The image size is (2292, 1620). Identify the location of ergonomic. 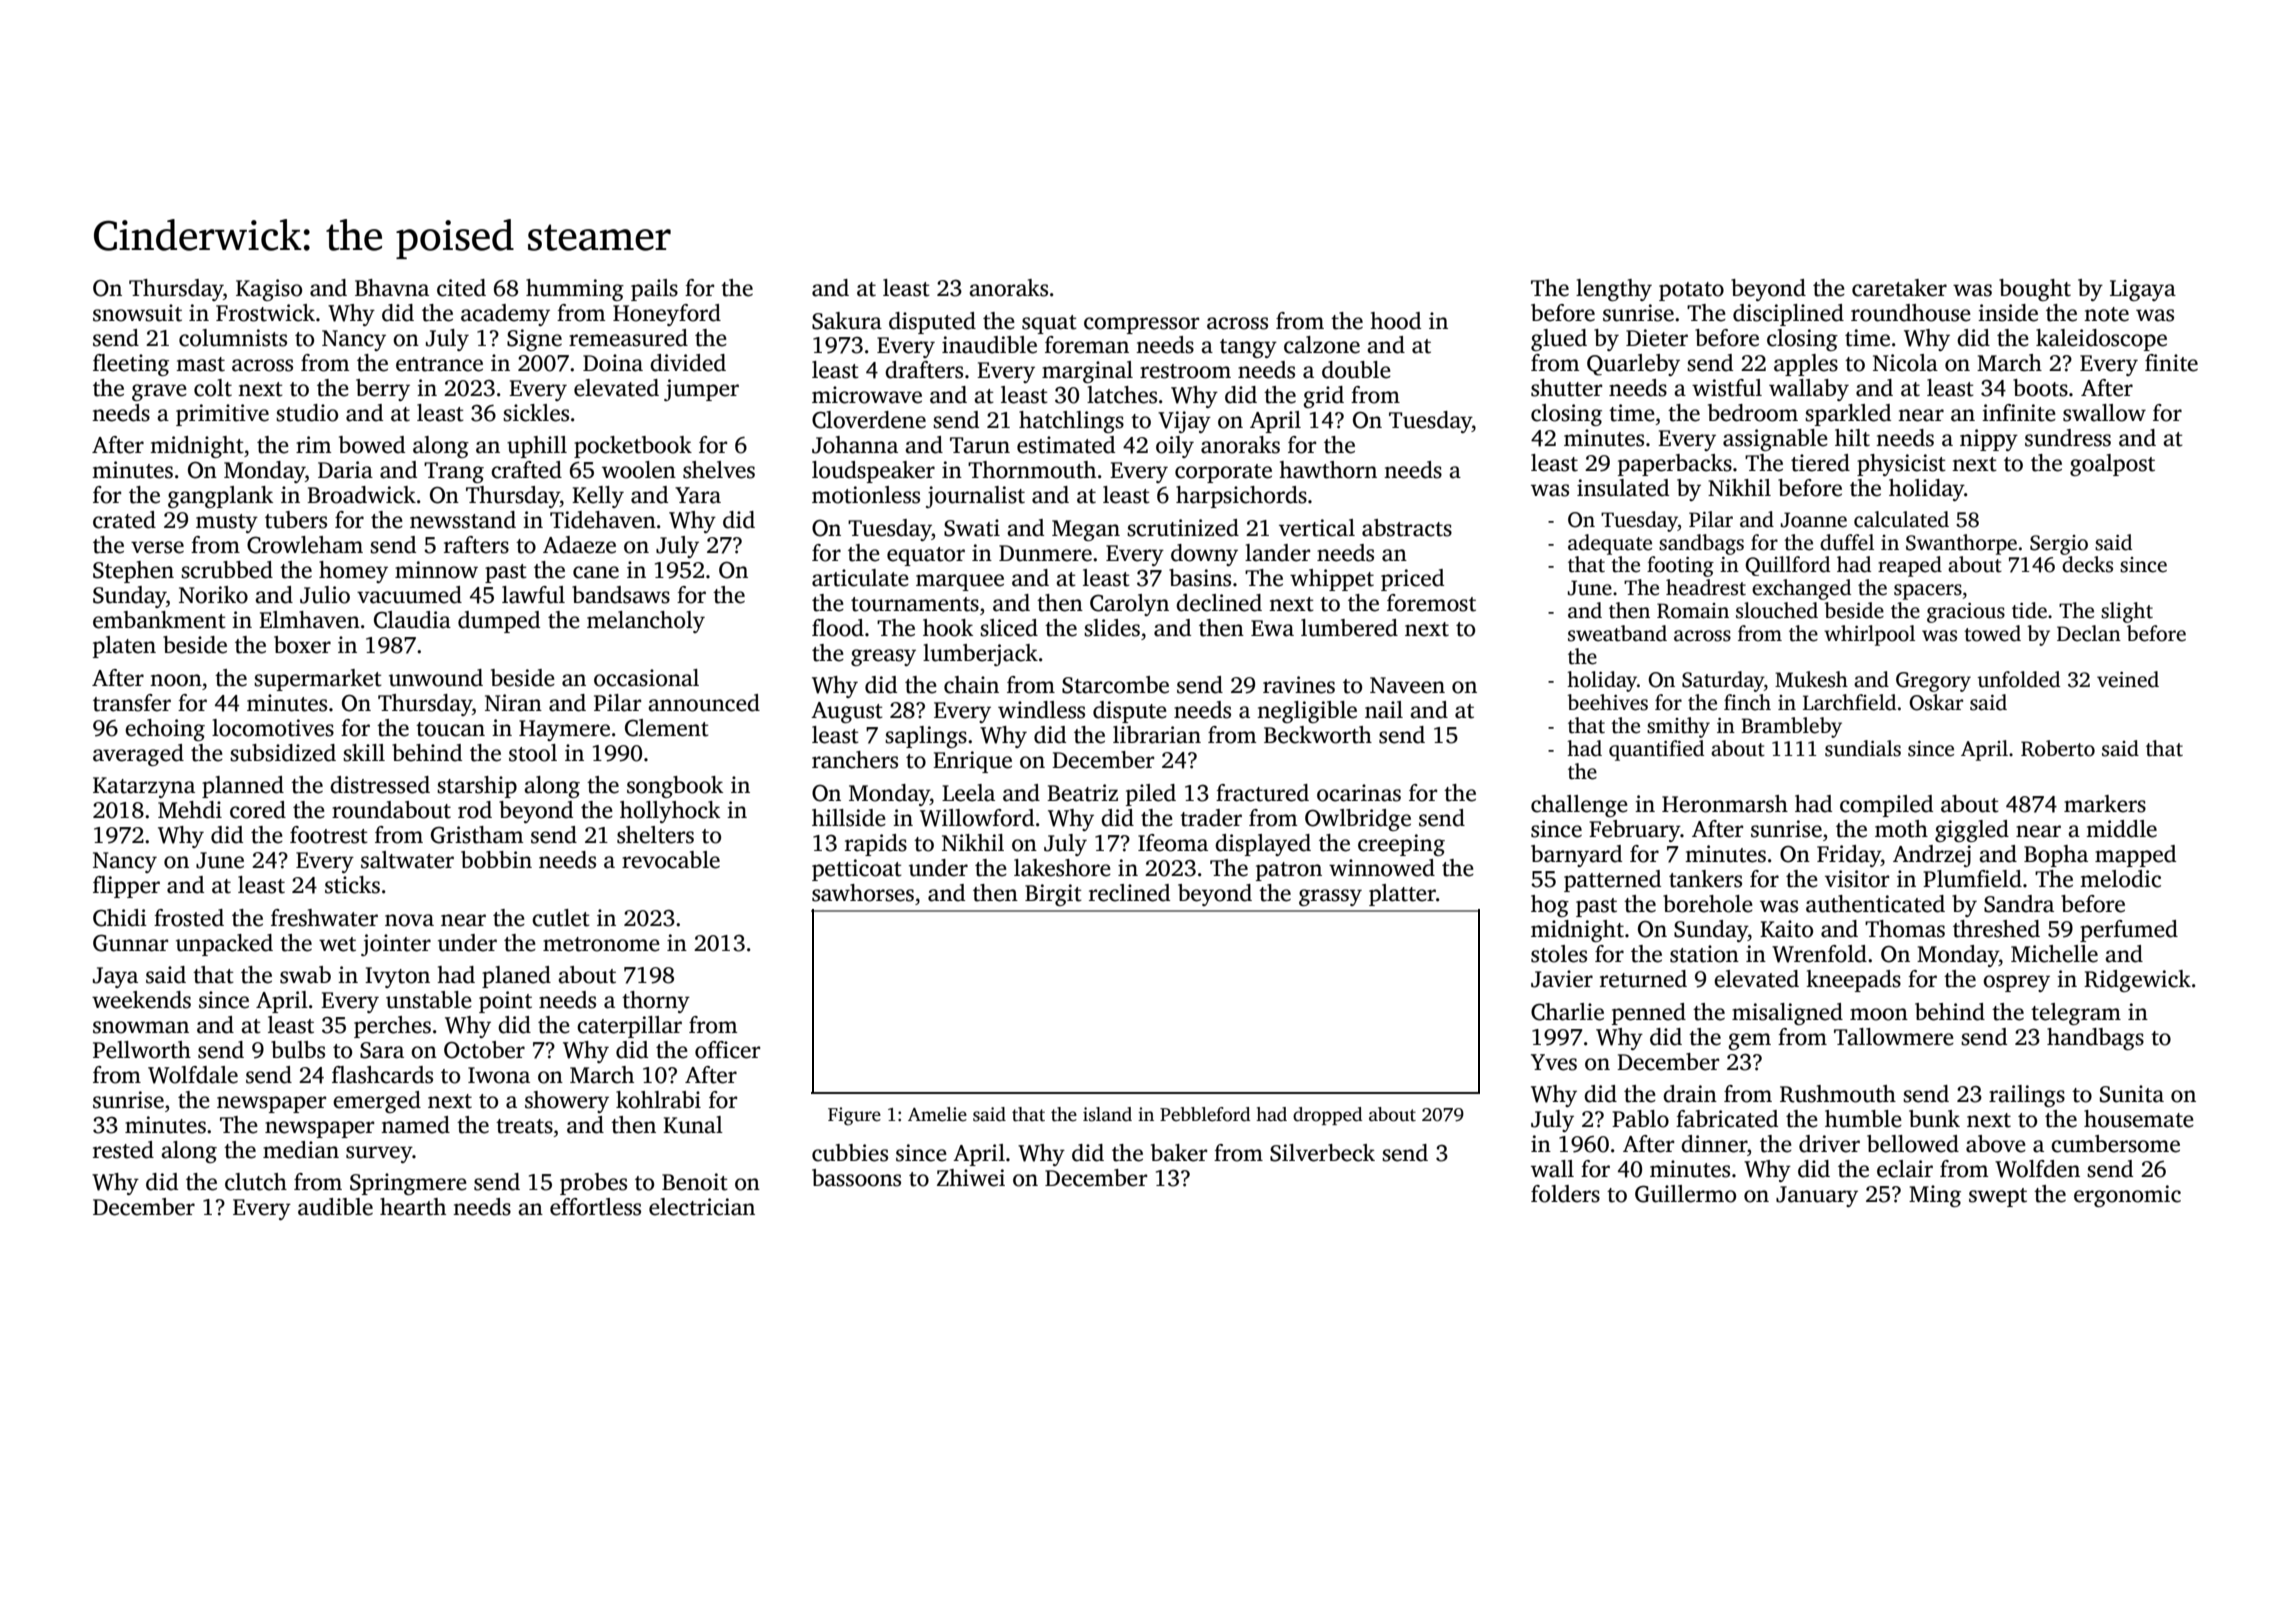
(2127, 1196).
